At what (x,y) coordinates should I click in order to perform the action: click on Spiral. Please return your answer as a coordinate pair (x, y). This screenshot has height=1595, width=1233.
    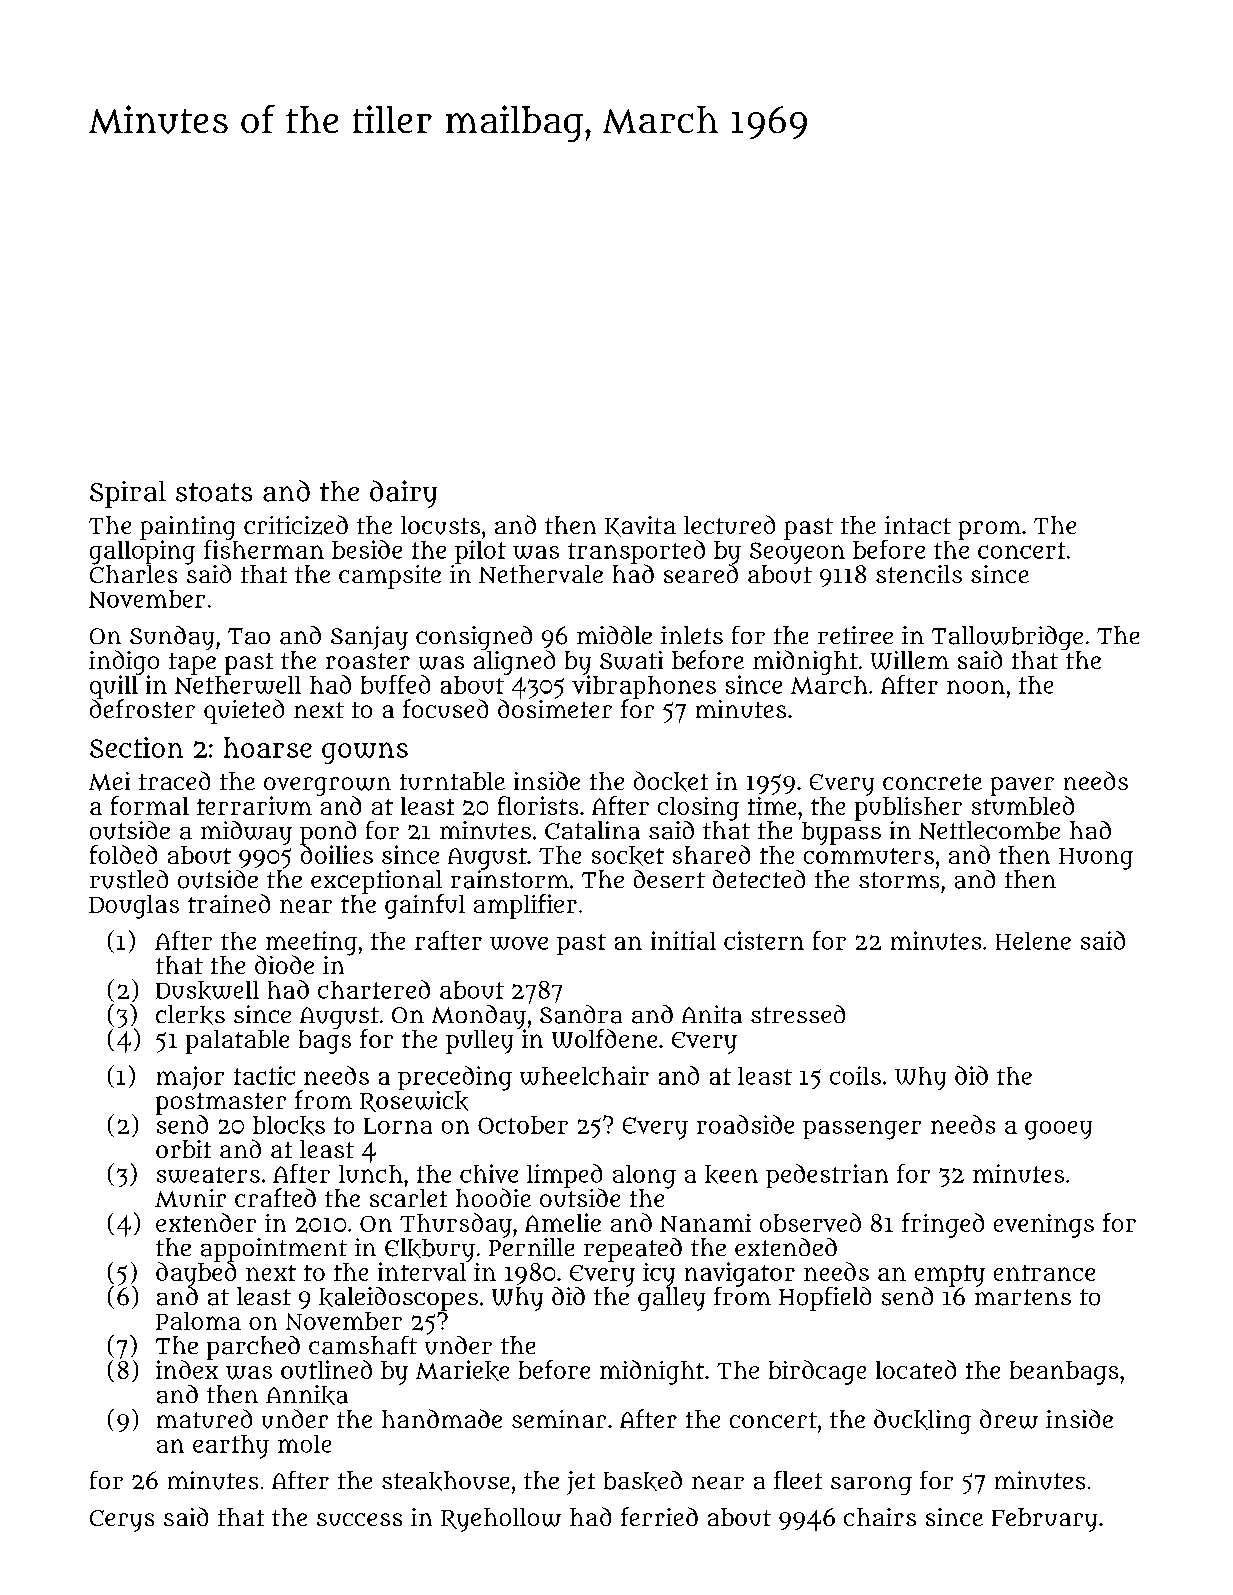
    Looking at the image, I should click on (128, 494).
